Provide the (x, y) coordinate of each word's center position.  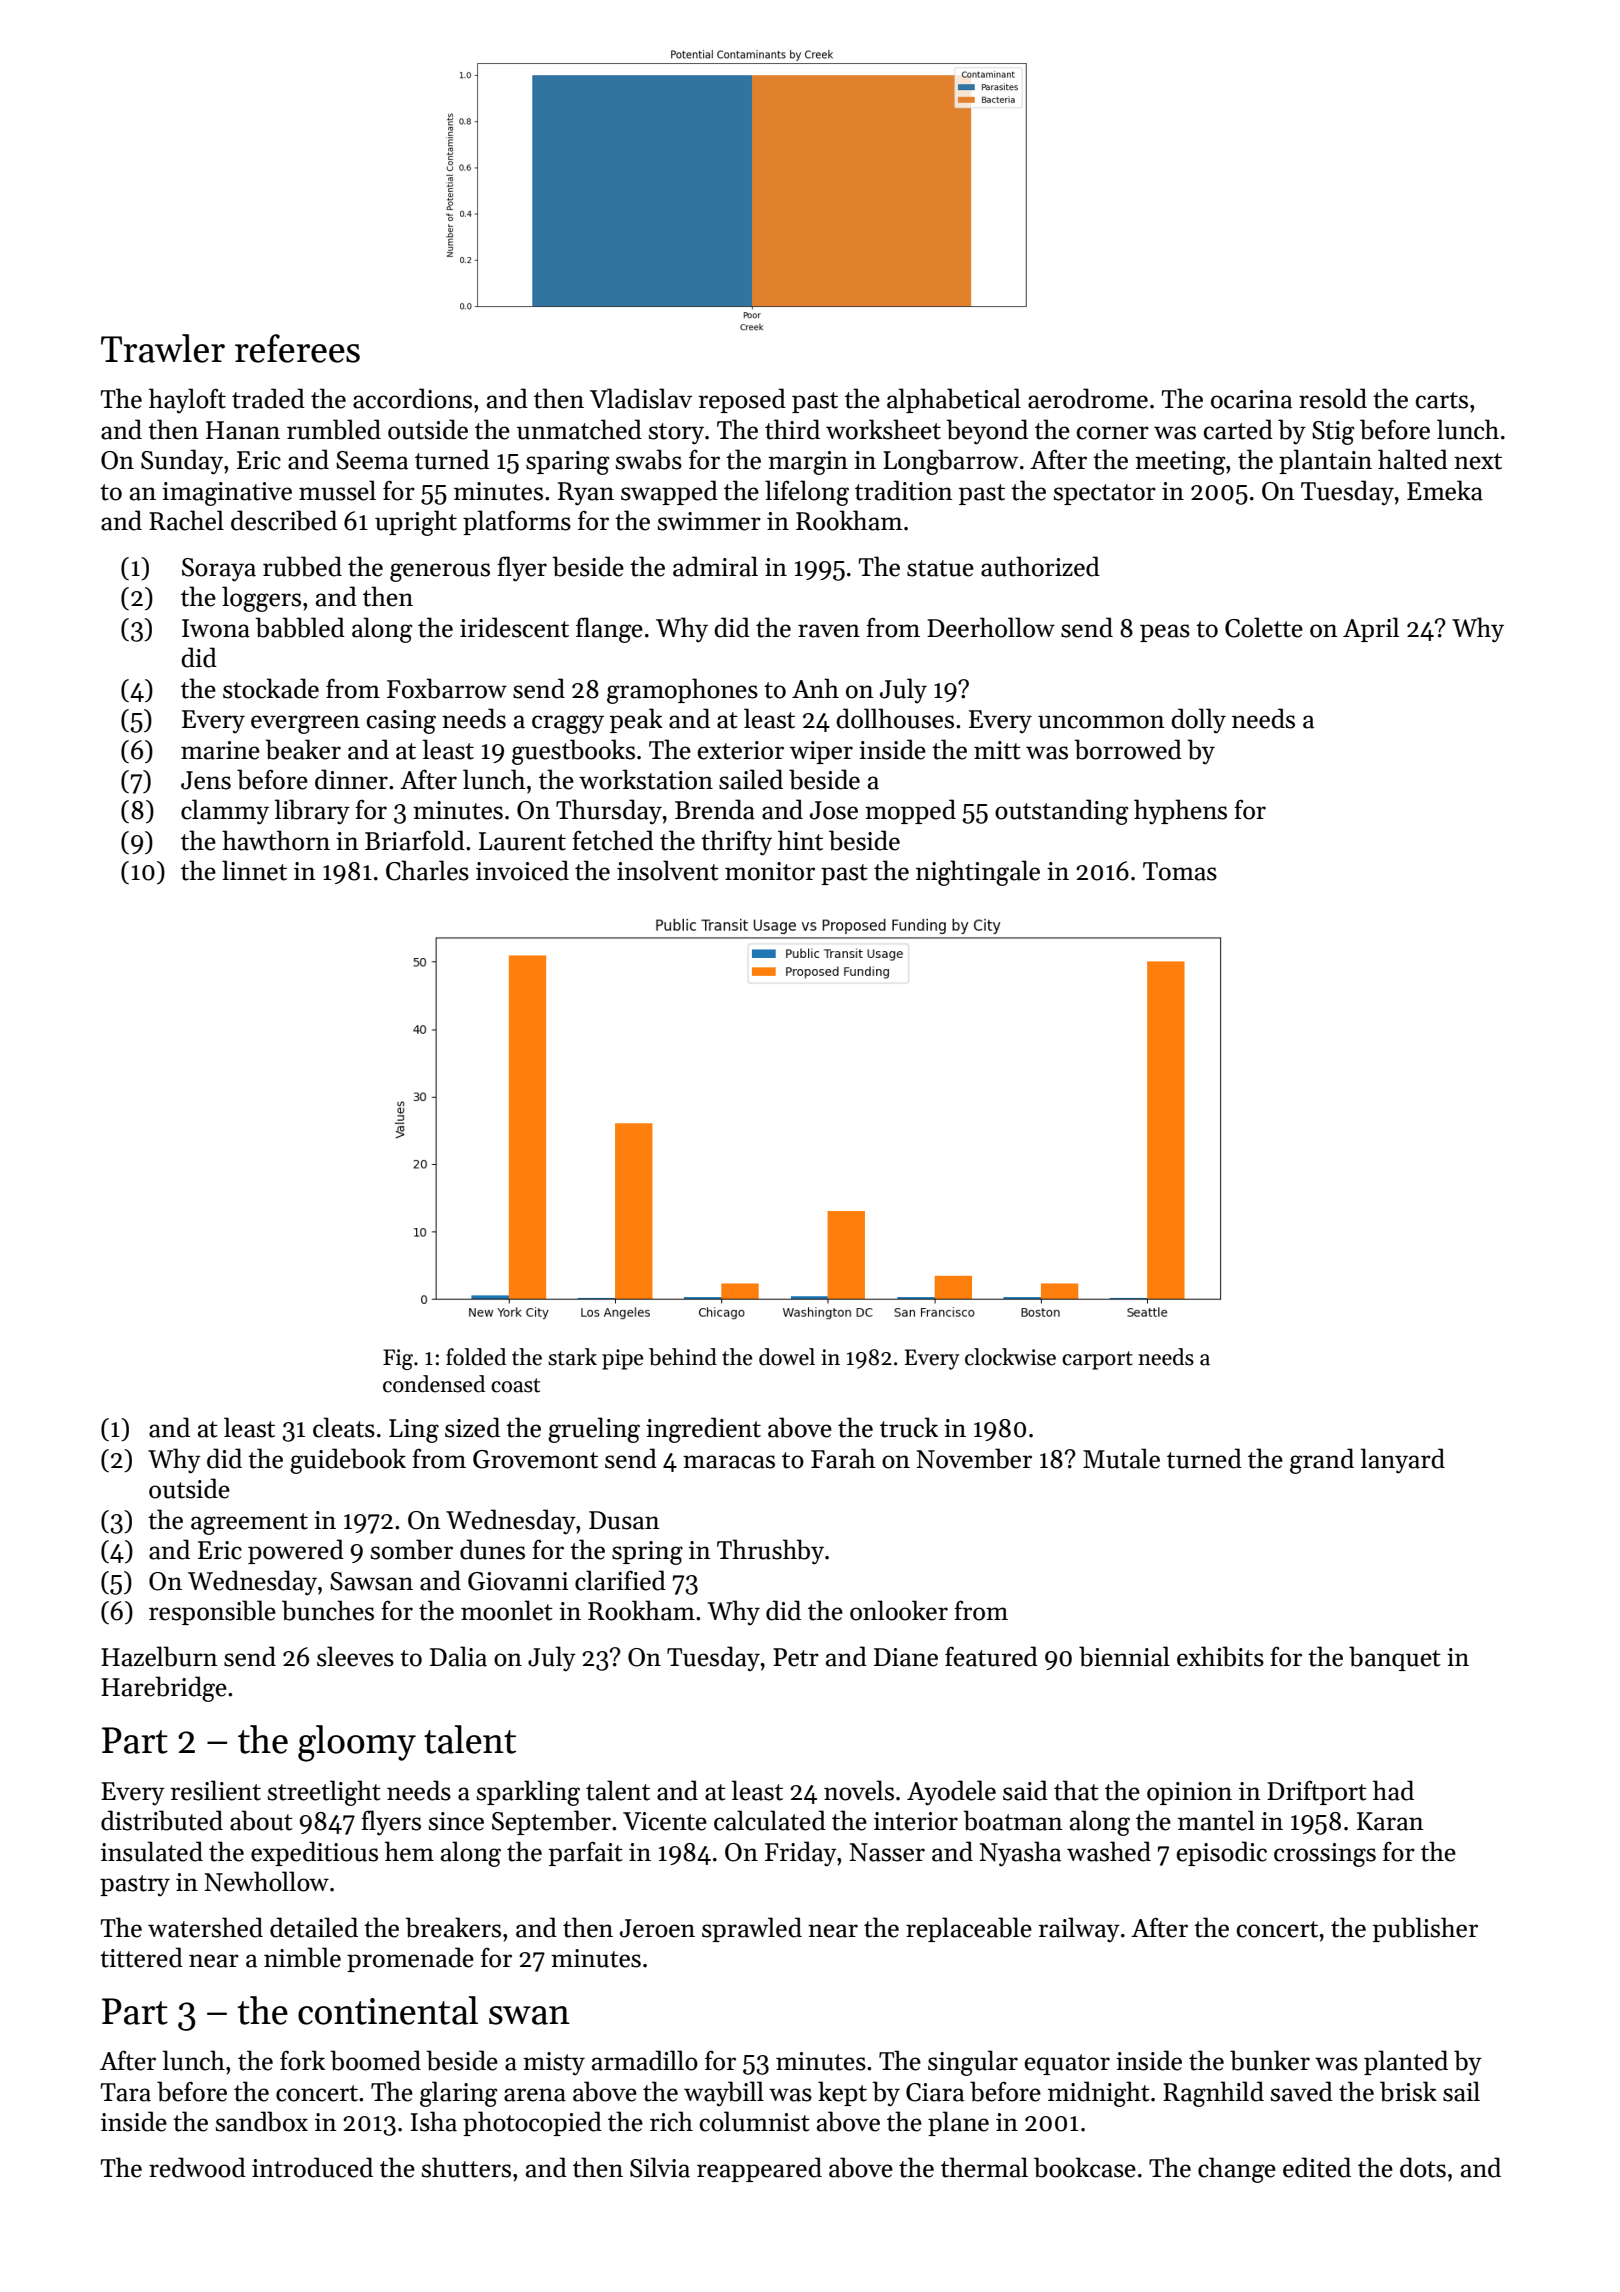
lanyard (1403, 1461)
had (1393, 1790)
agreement (249, 1524)
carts (1442, 400)
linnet (254, 870)
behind (683, 1357)
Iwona (216, 628)
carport (1097, 1360)
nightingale (978, 873)
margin (808, 463)
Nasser (887, 1852)
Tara (126, 2092)
